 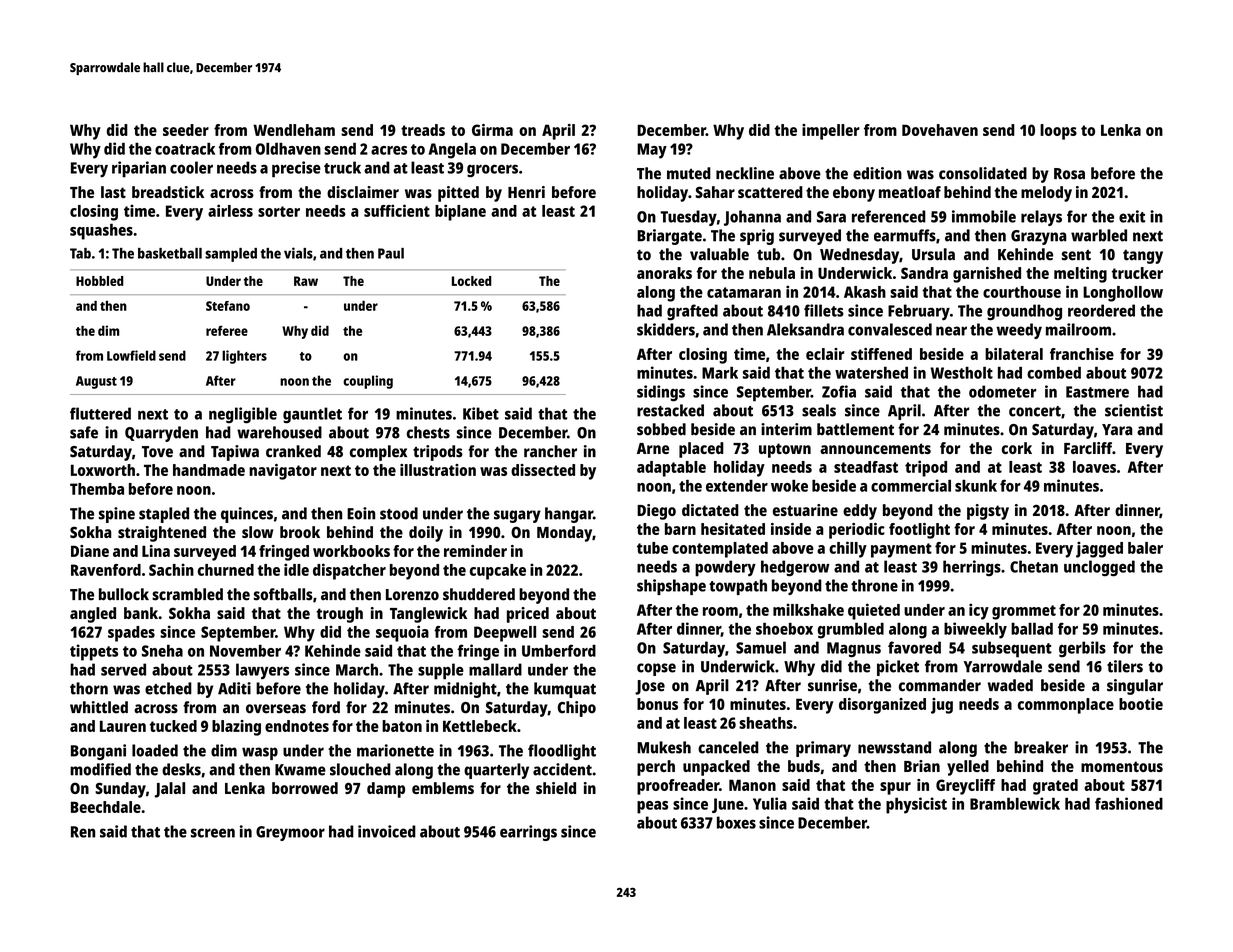 What do you see at coordinates (361, 513) in the screenshot?
I see `Eoin` at bounding box center [361, 513].
